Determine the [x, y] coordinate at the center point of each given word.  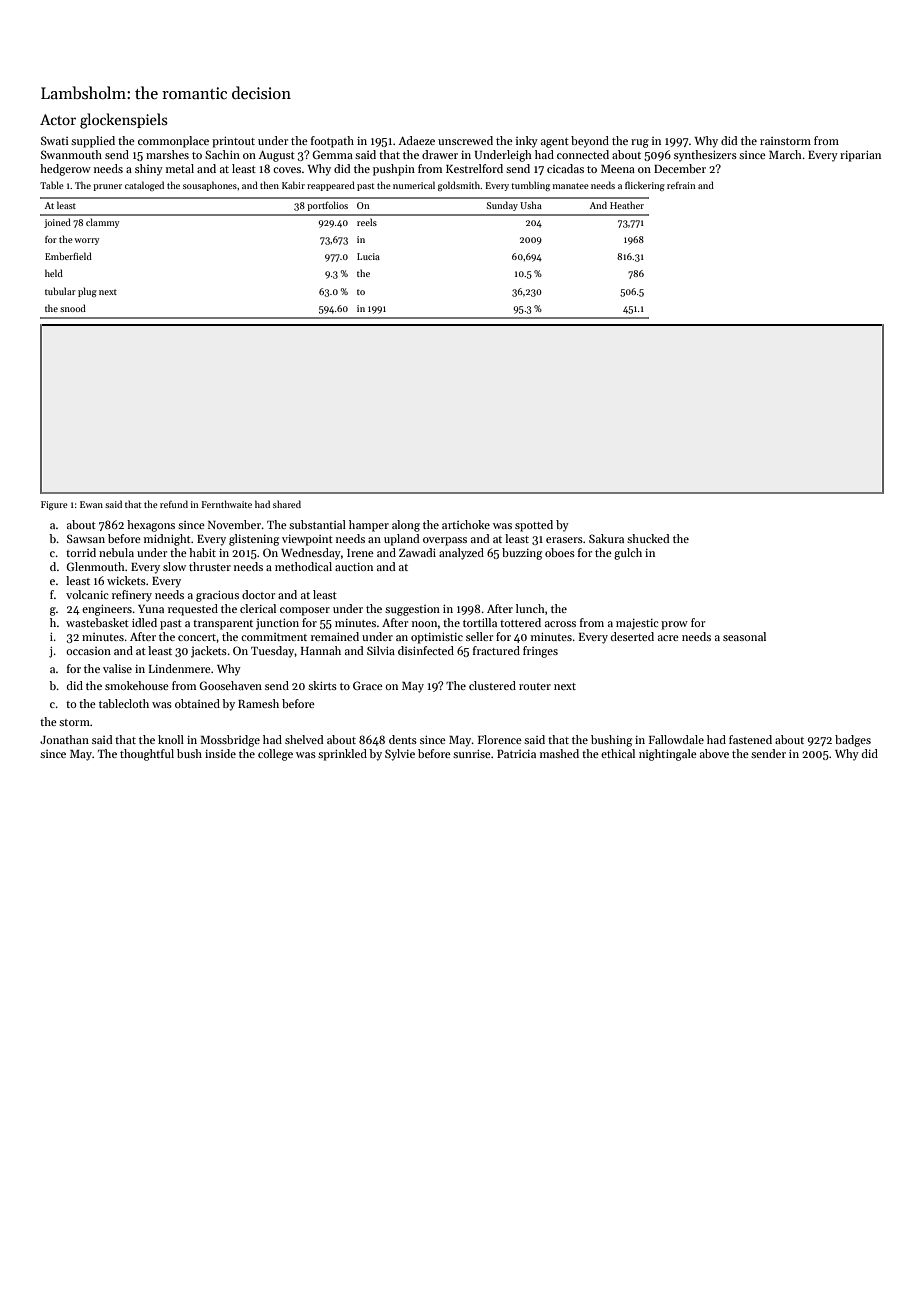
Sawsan [86, 538]
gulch [628, 554]
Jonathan [64, 739]
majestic [637, 624]
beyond [590, 142]
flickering [645, 186]
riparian [860, 156]
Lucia [368, 256]
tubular [60, 291]
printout [233, 142]
